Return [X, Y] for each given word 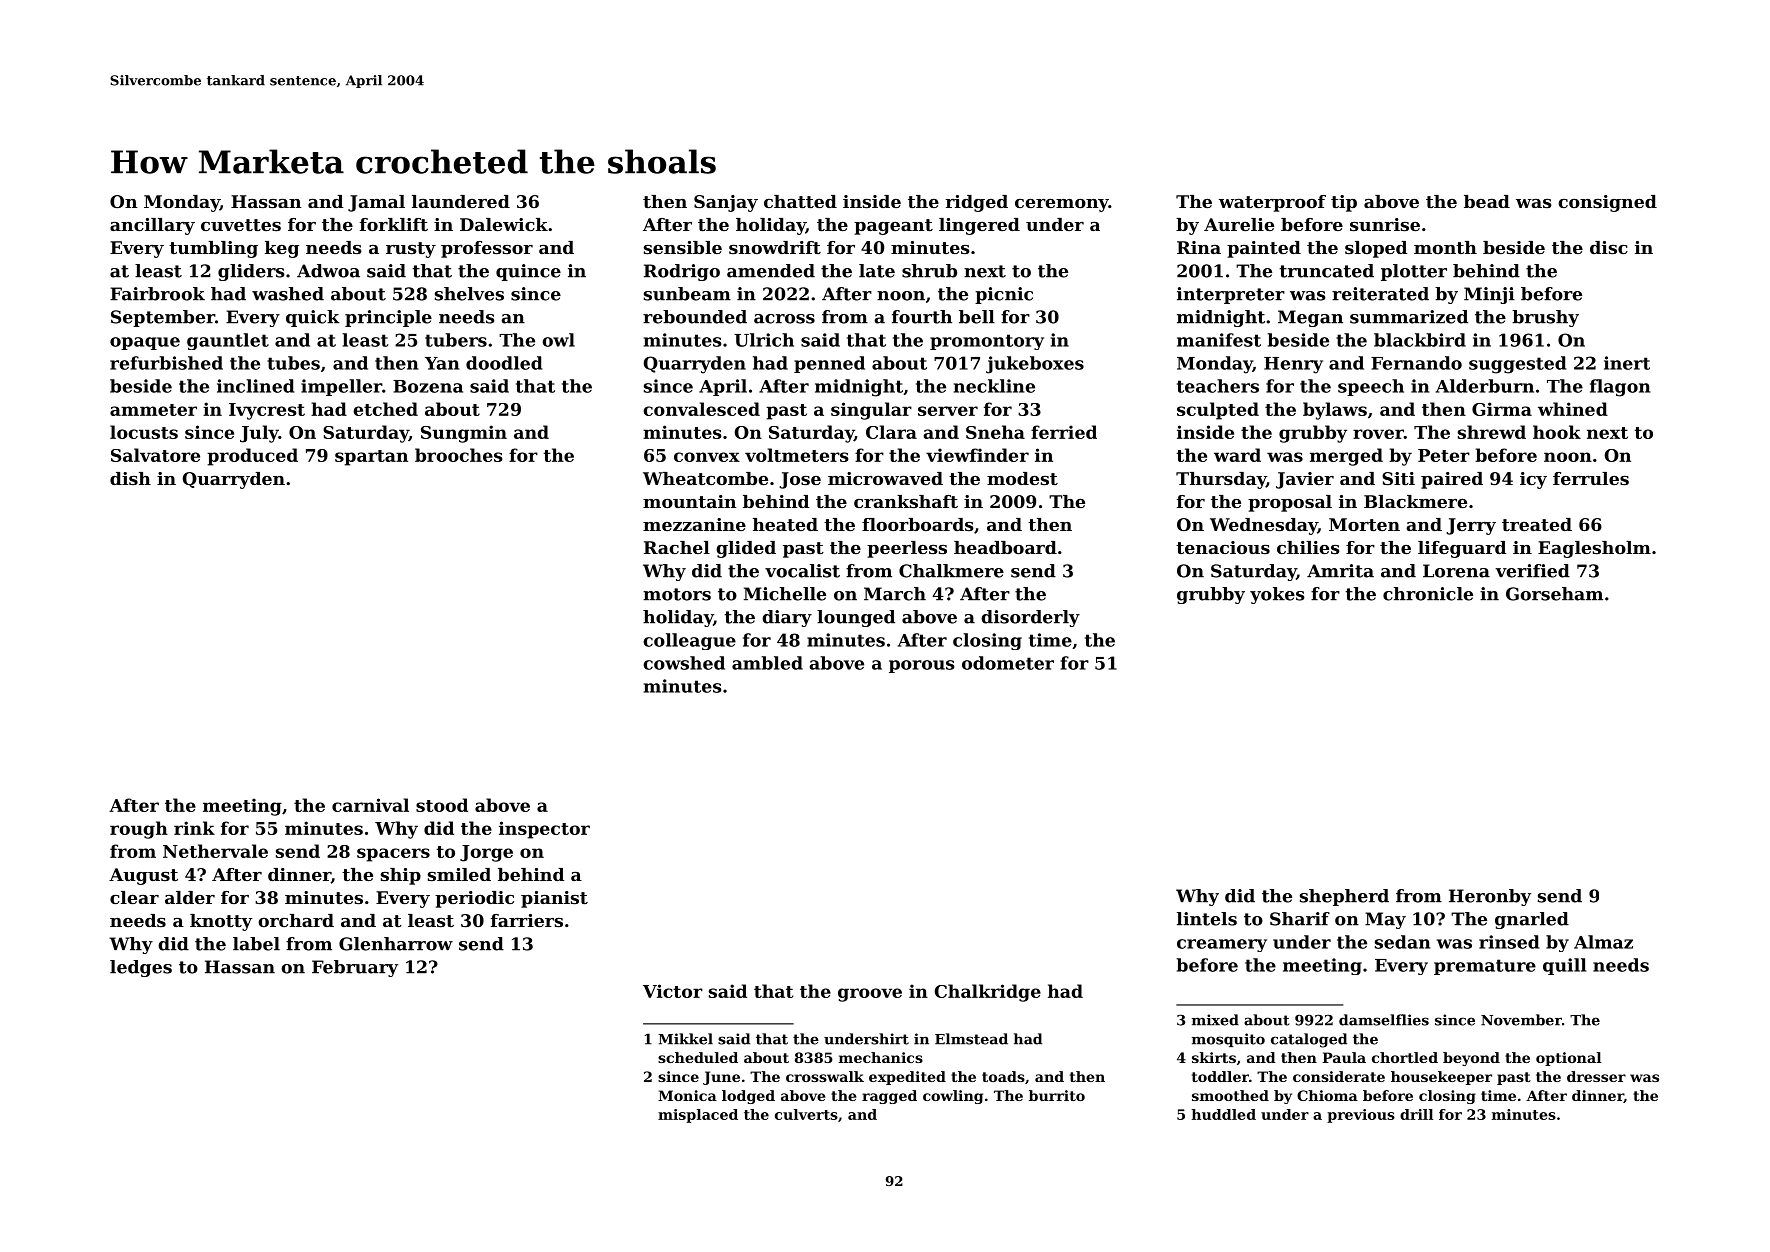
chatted [800, 201]
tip [1344, 203]
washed [288, 294]
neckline [994, 386]
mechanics [881, 1057]
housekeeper [1441, 1078]
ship [401, 876]
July [259, 434]
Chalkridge [988, 993]
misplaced [698, 1116]
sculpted [1218, 411]
